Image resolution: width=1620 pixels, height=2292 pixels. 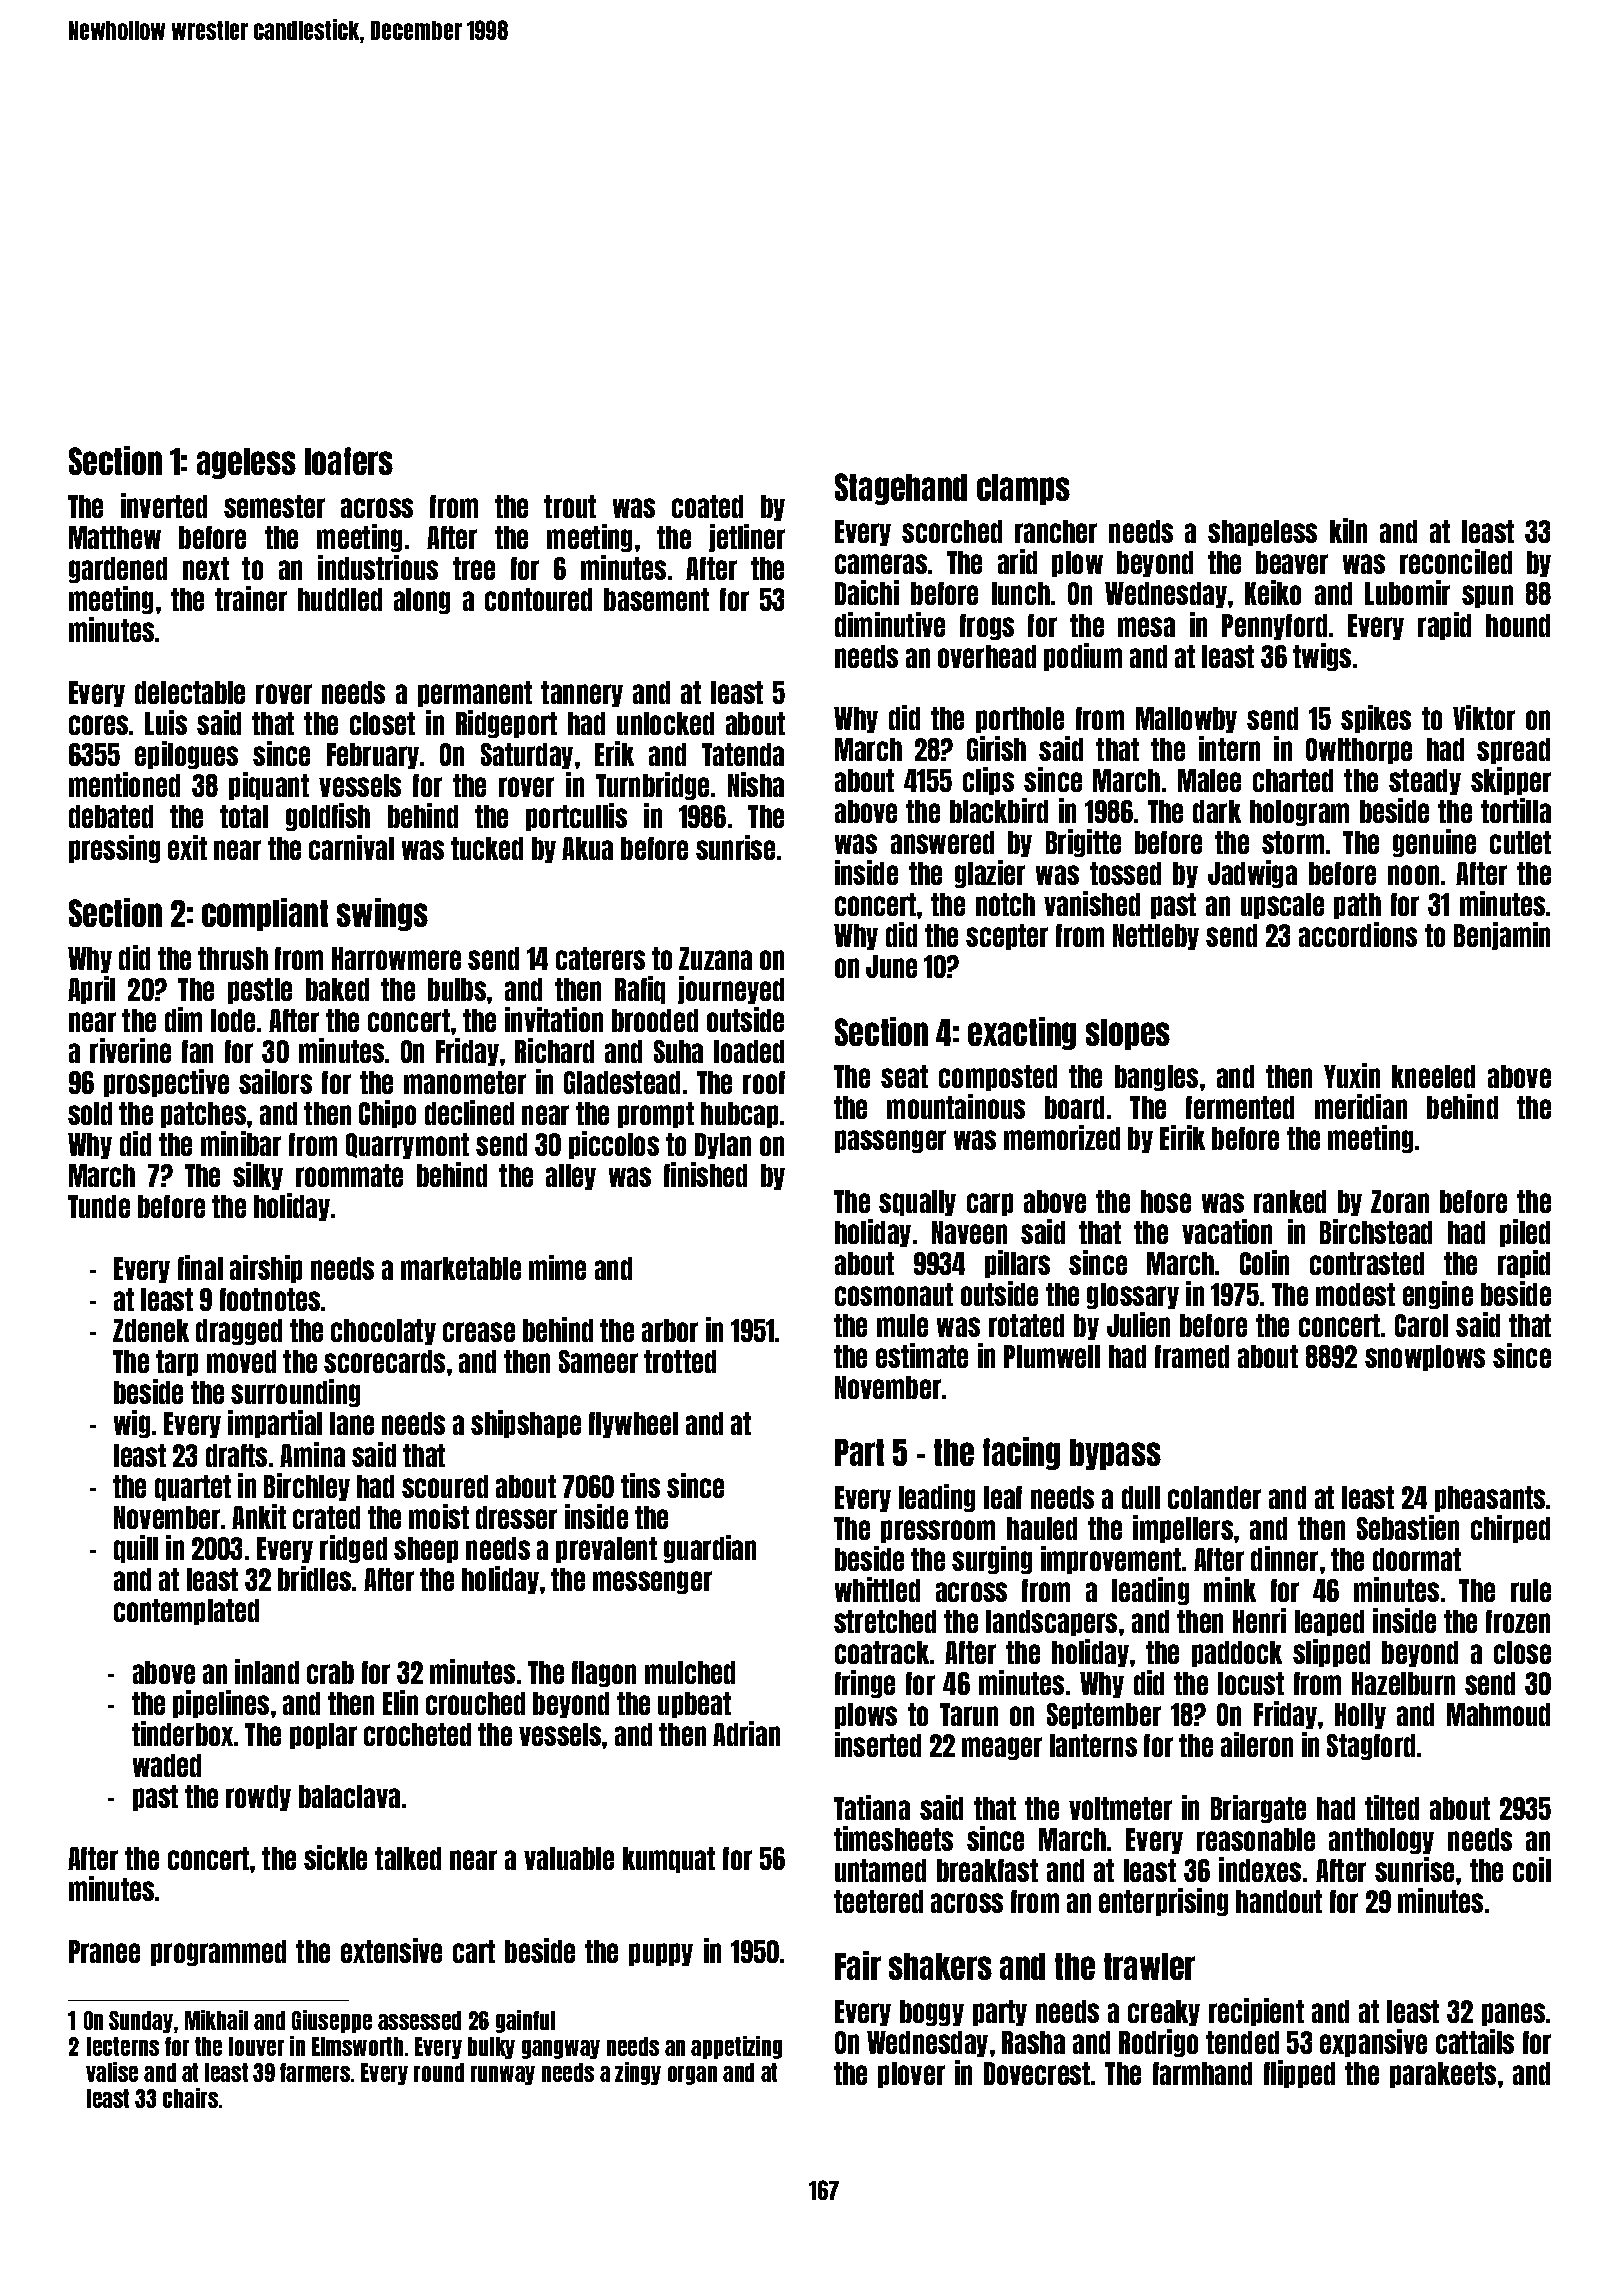 I want to click on Colin, so click(x=1264, y=1262).
